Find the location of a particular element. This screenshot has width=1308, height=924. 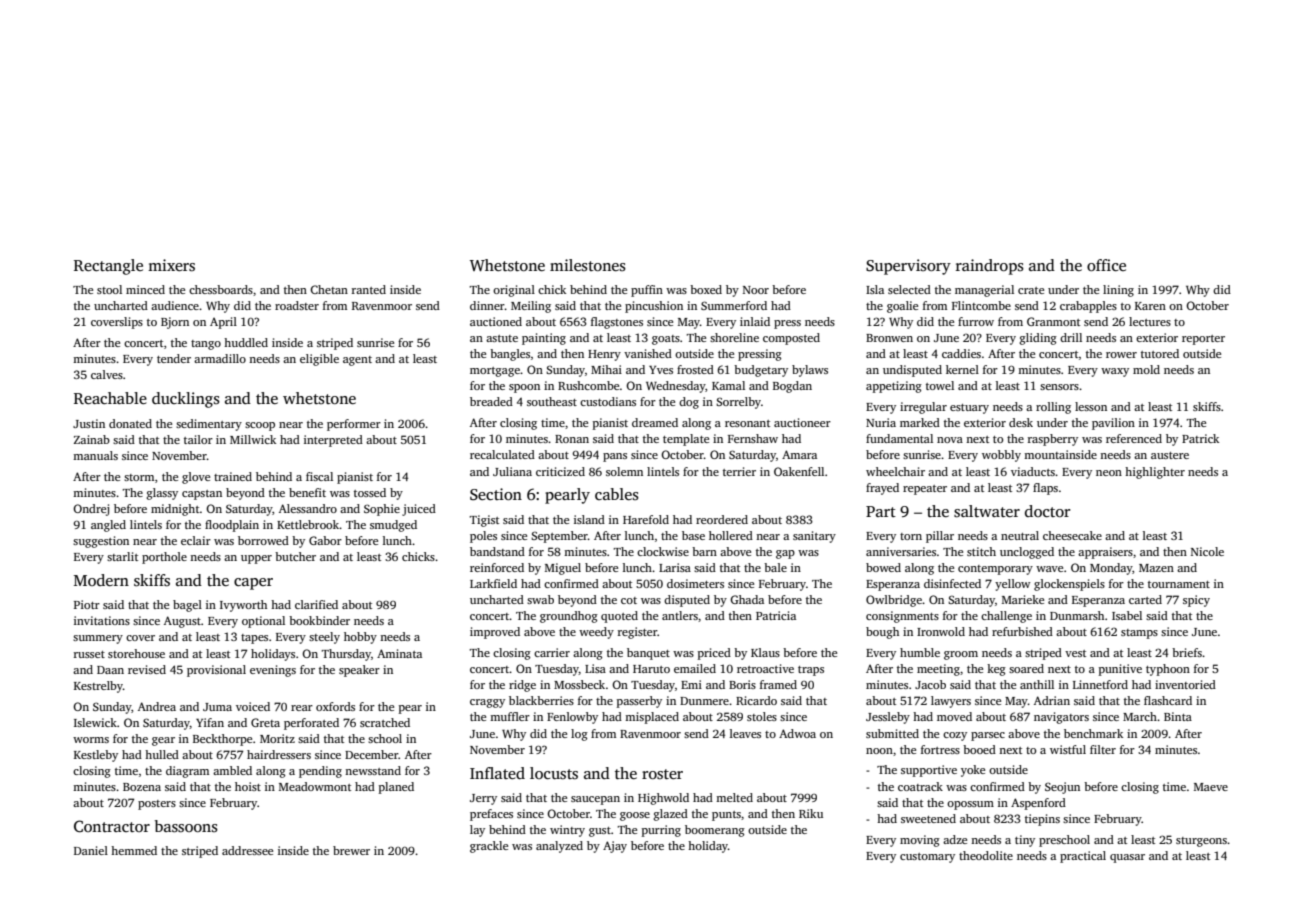

bough is located at coordinates (882, 633).
